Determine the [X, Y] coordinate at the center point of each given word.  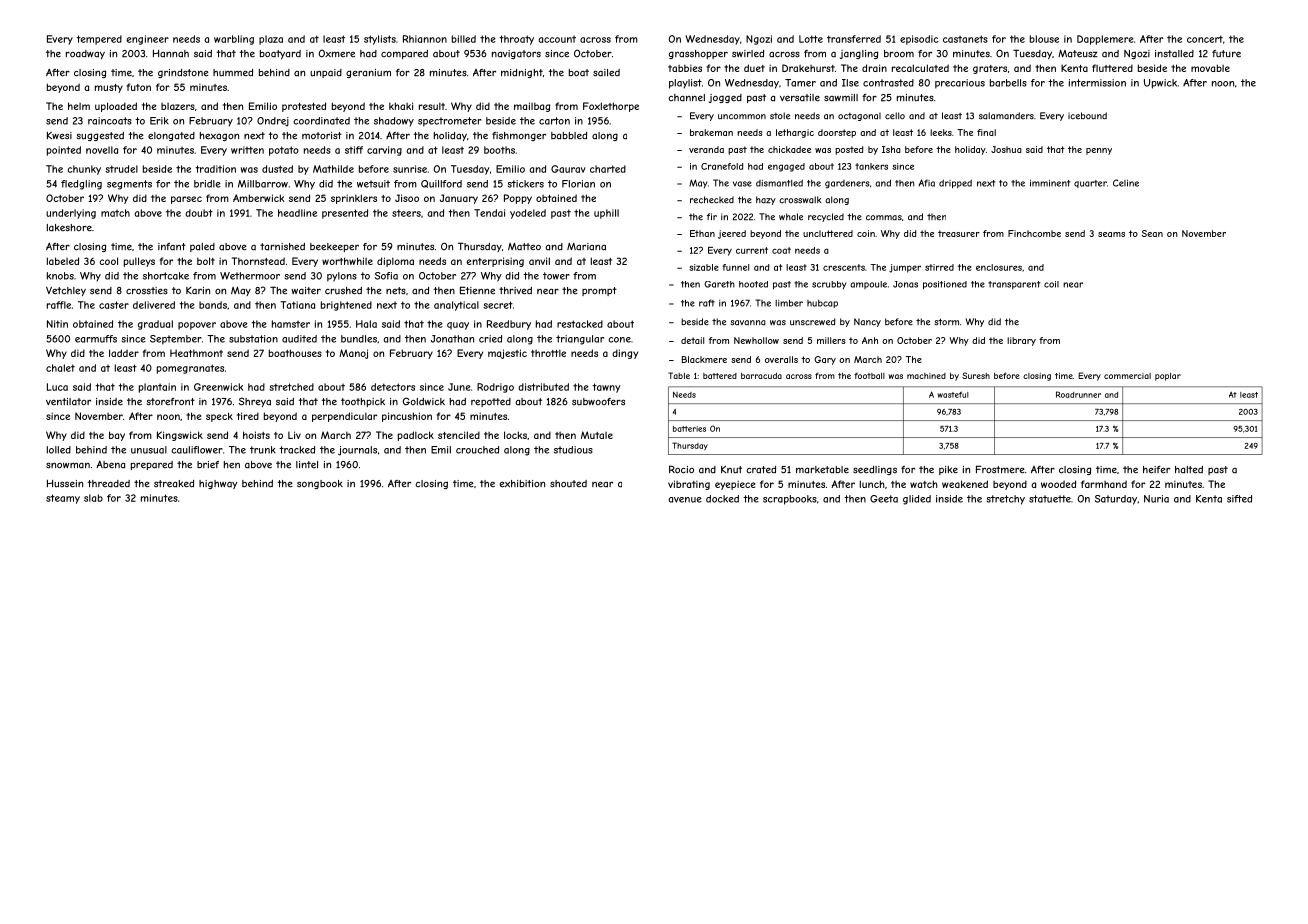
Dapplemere [1105, 40]
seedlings [875, 470]
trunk [263, 450]
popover [197, 326]
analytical [456, 306]
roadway [85, 54]
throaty [516, 40]
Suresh [976, 375]
